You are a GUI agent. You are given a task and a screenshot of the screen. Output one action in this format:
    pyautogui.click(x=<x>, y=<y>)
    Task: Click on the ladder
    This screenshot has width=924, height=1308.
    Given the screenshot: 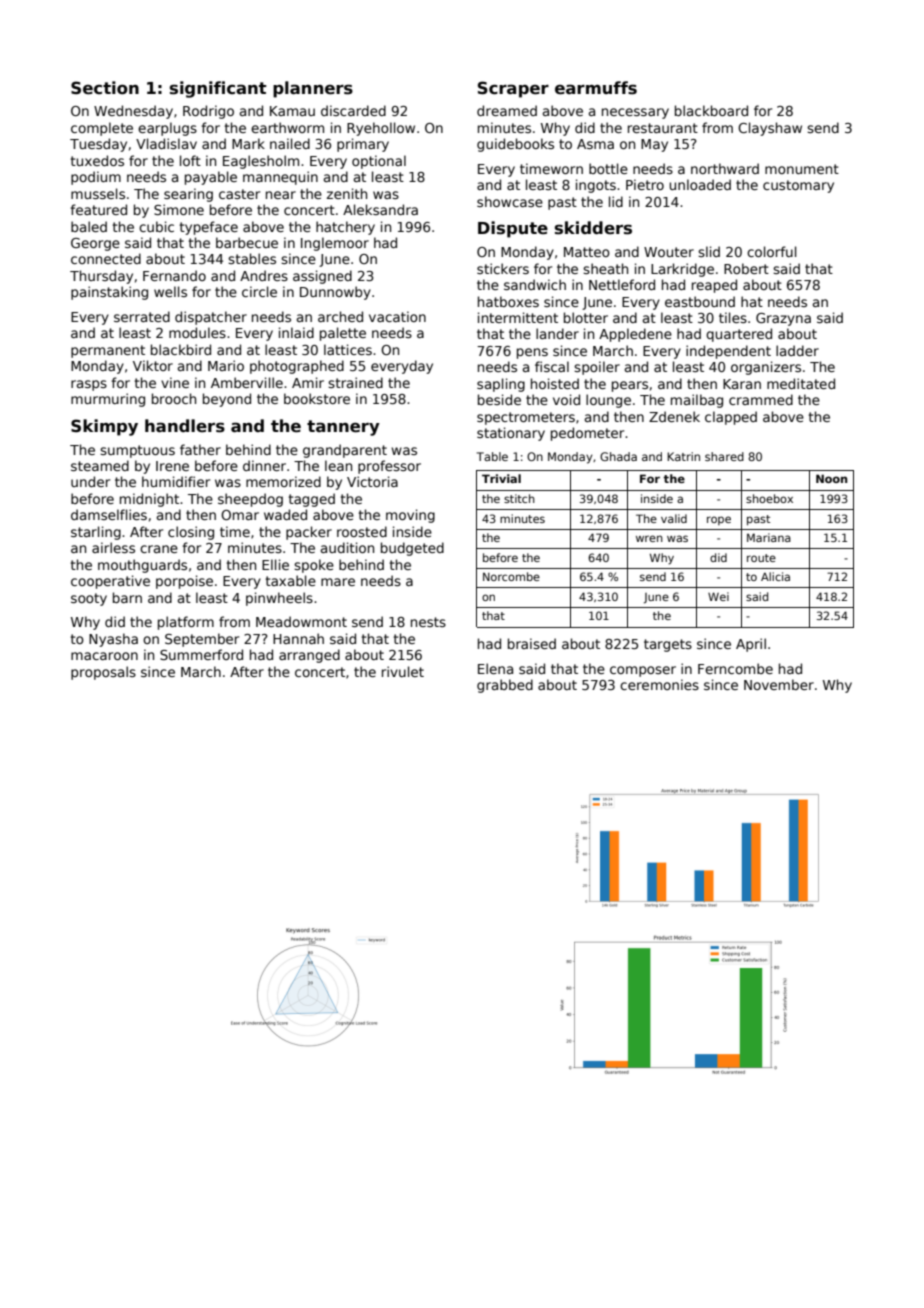 What is the action you would take?
    pyautogui.click(x=797, y=350)
